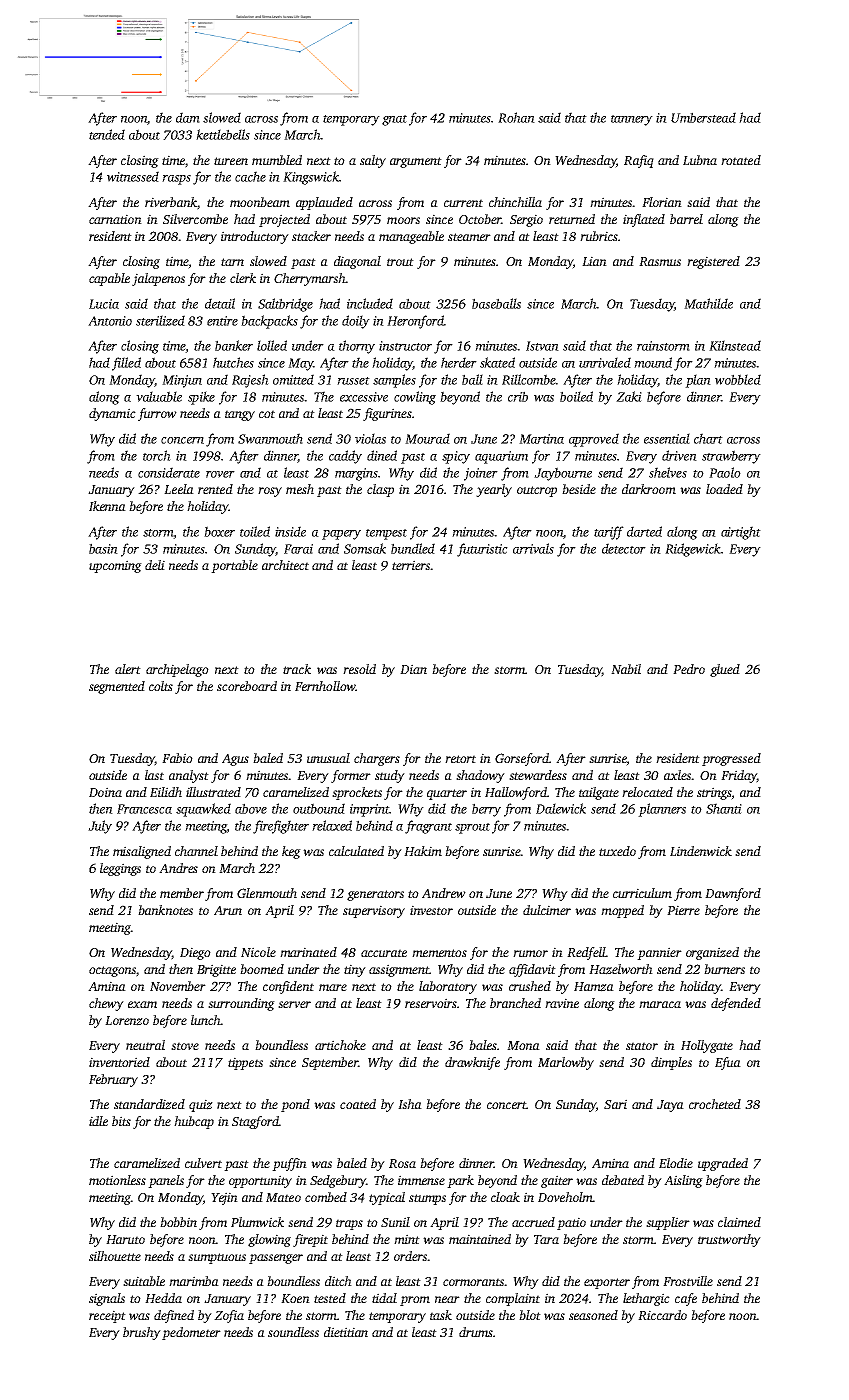 The height and width of the screenshot is (1400, 849). Describe the element at coordinates (169, 472) in the screenshot. I see `considerate` at that location.
